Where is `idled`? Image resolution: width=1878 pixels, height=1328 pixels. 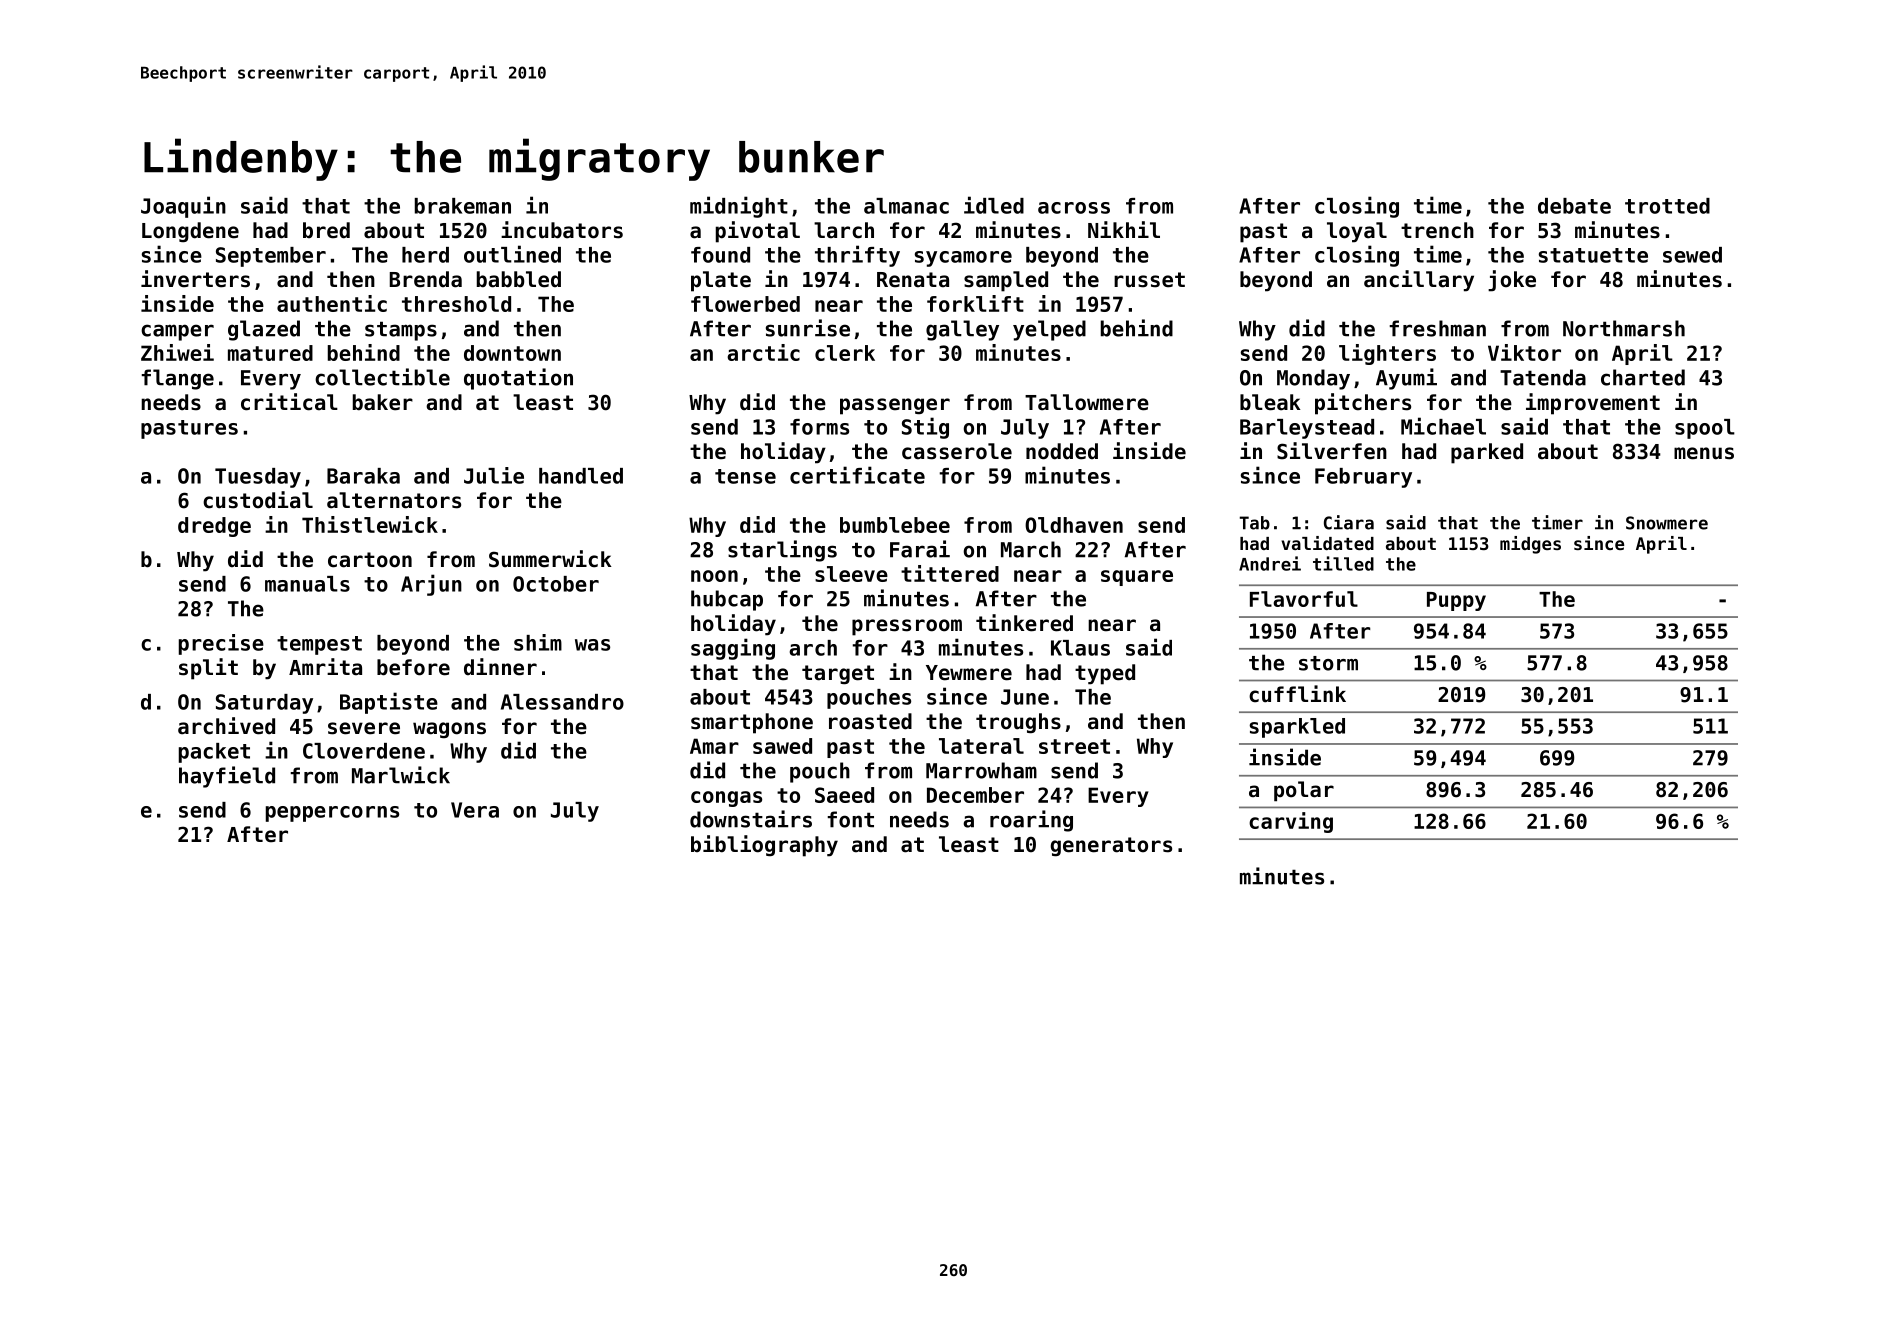
idled is located at coordinates (994, 205).
